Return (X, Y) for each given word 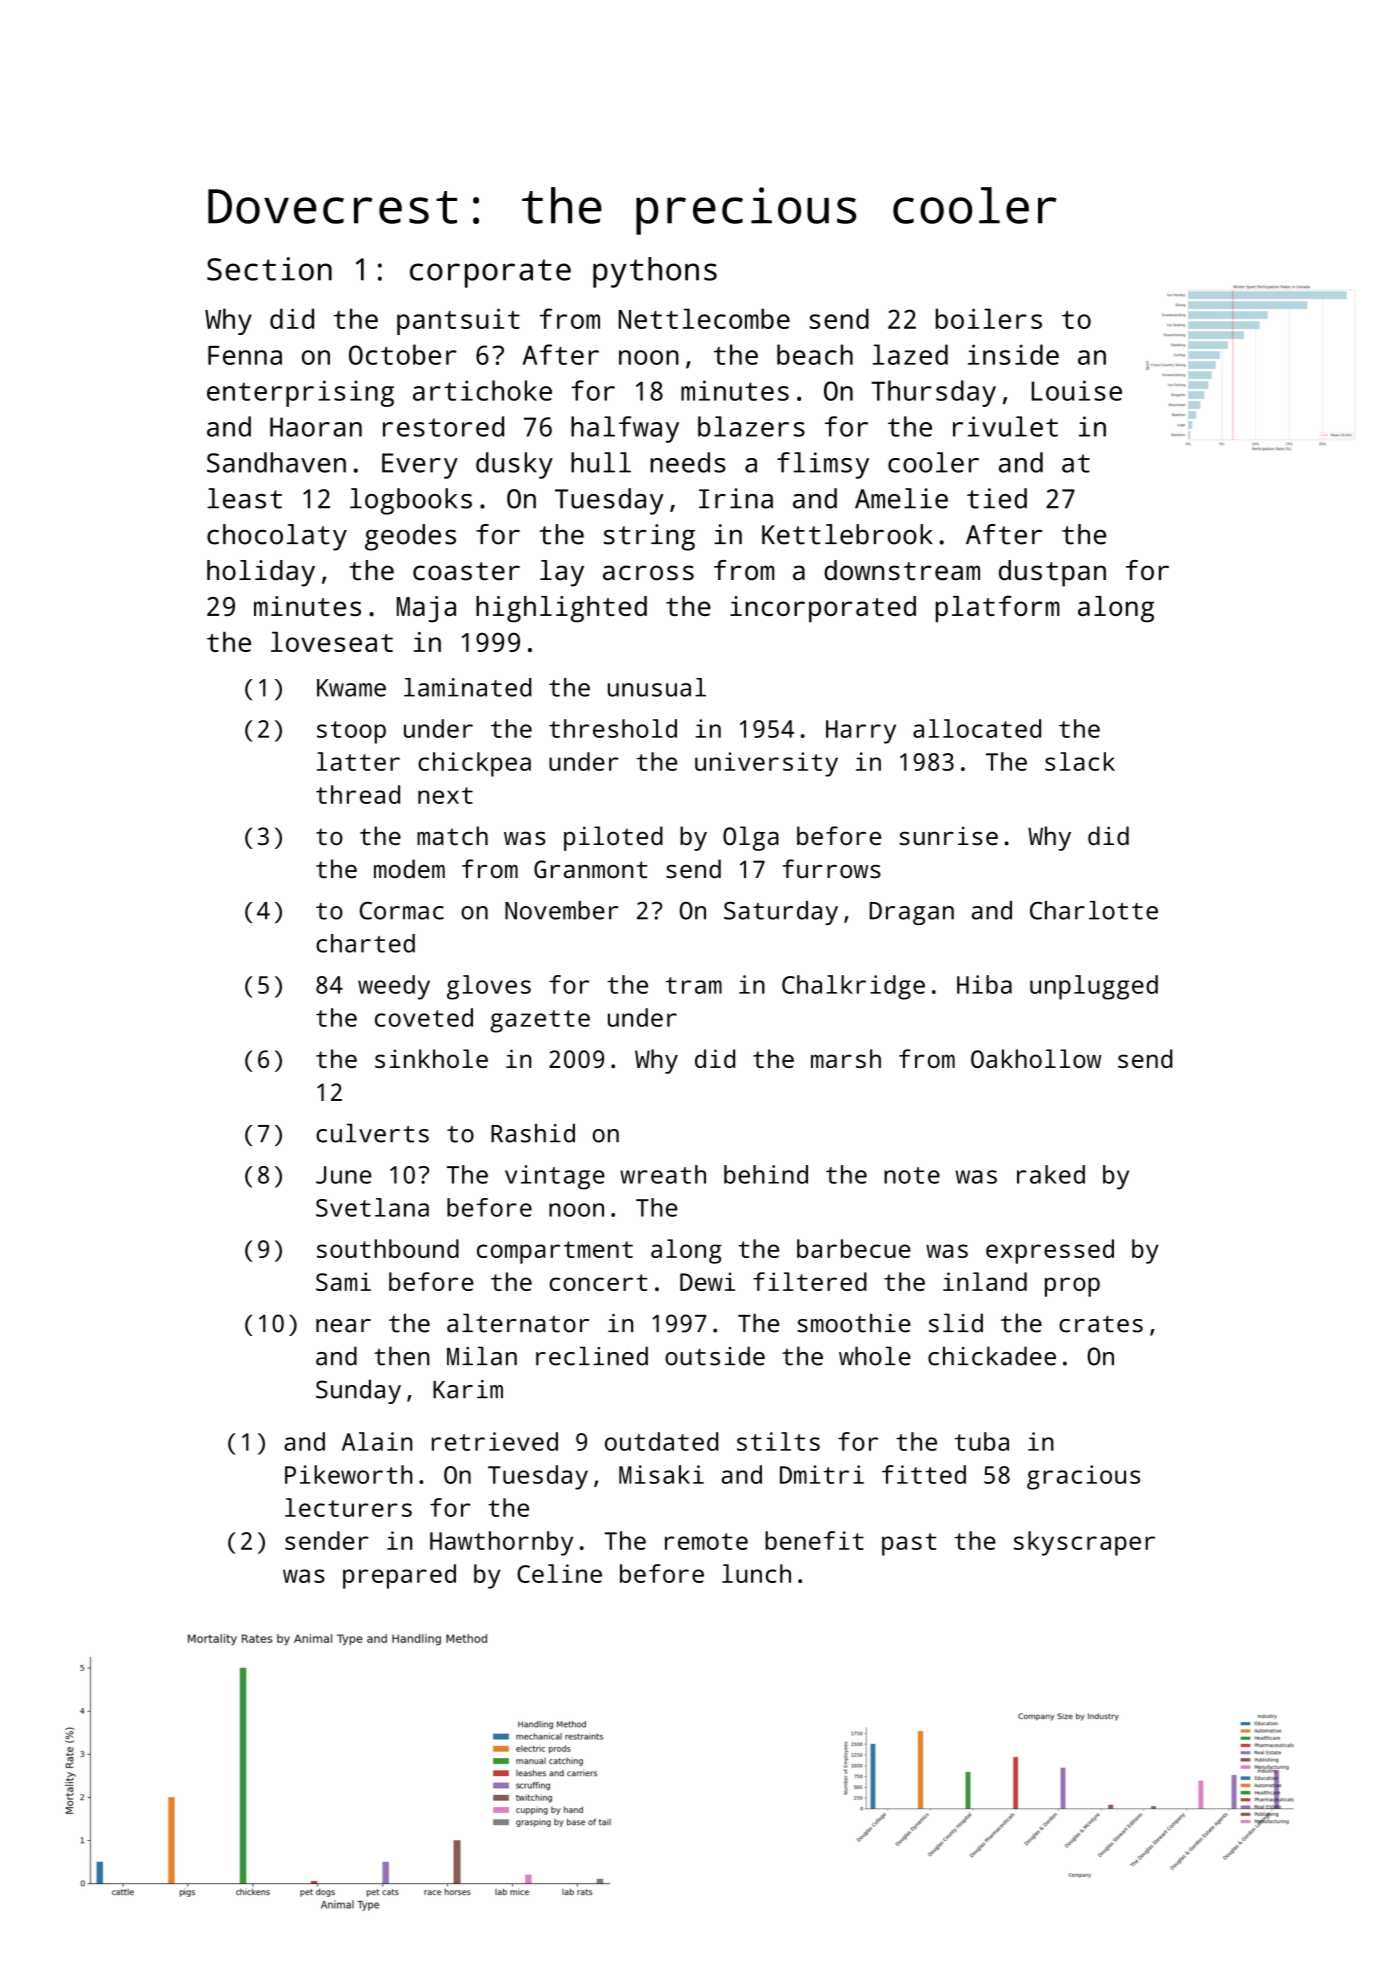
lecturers (348, 1507)
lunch (756, 1573)
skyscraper (1084, 1543)
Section (269, 269)
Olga (751, 838)
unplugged (1094, 987)
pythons (655, 272)
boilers (989, 318)
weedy (394, 987)
